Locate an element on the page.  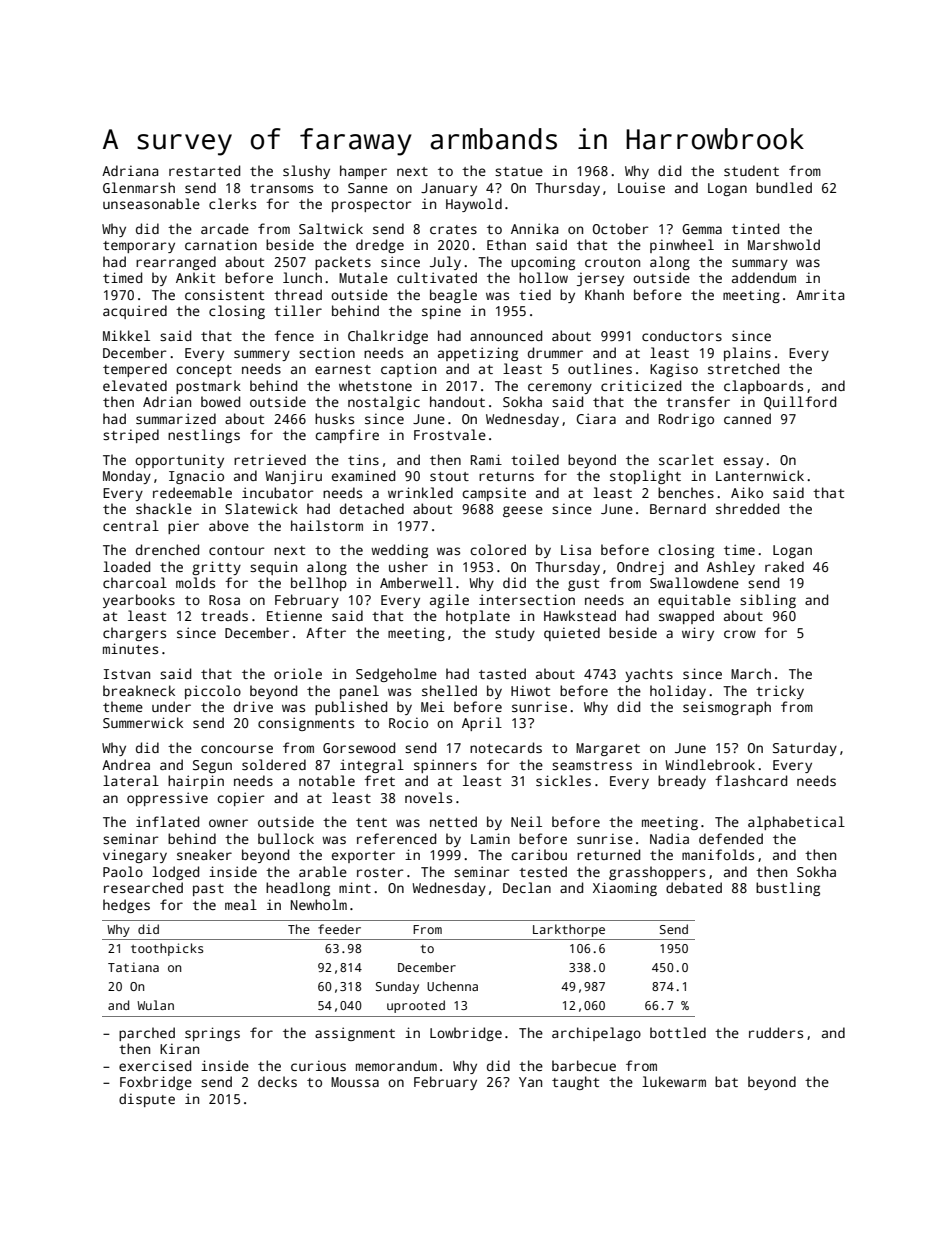
hotplate is located at coordinates (478, 617).
